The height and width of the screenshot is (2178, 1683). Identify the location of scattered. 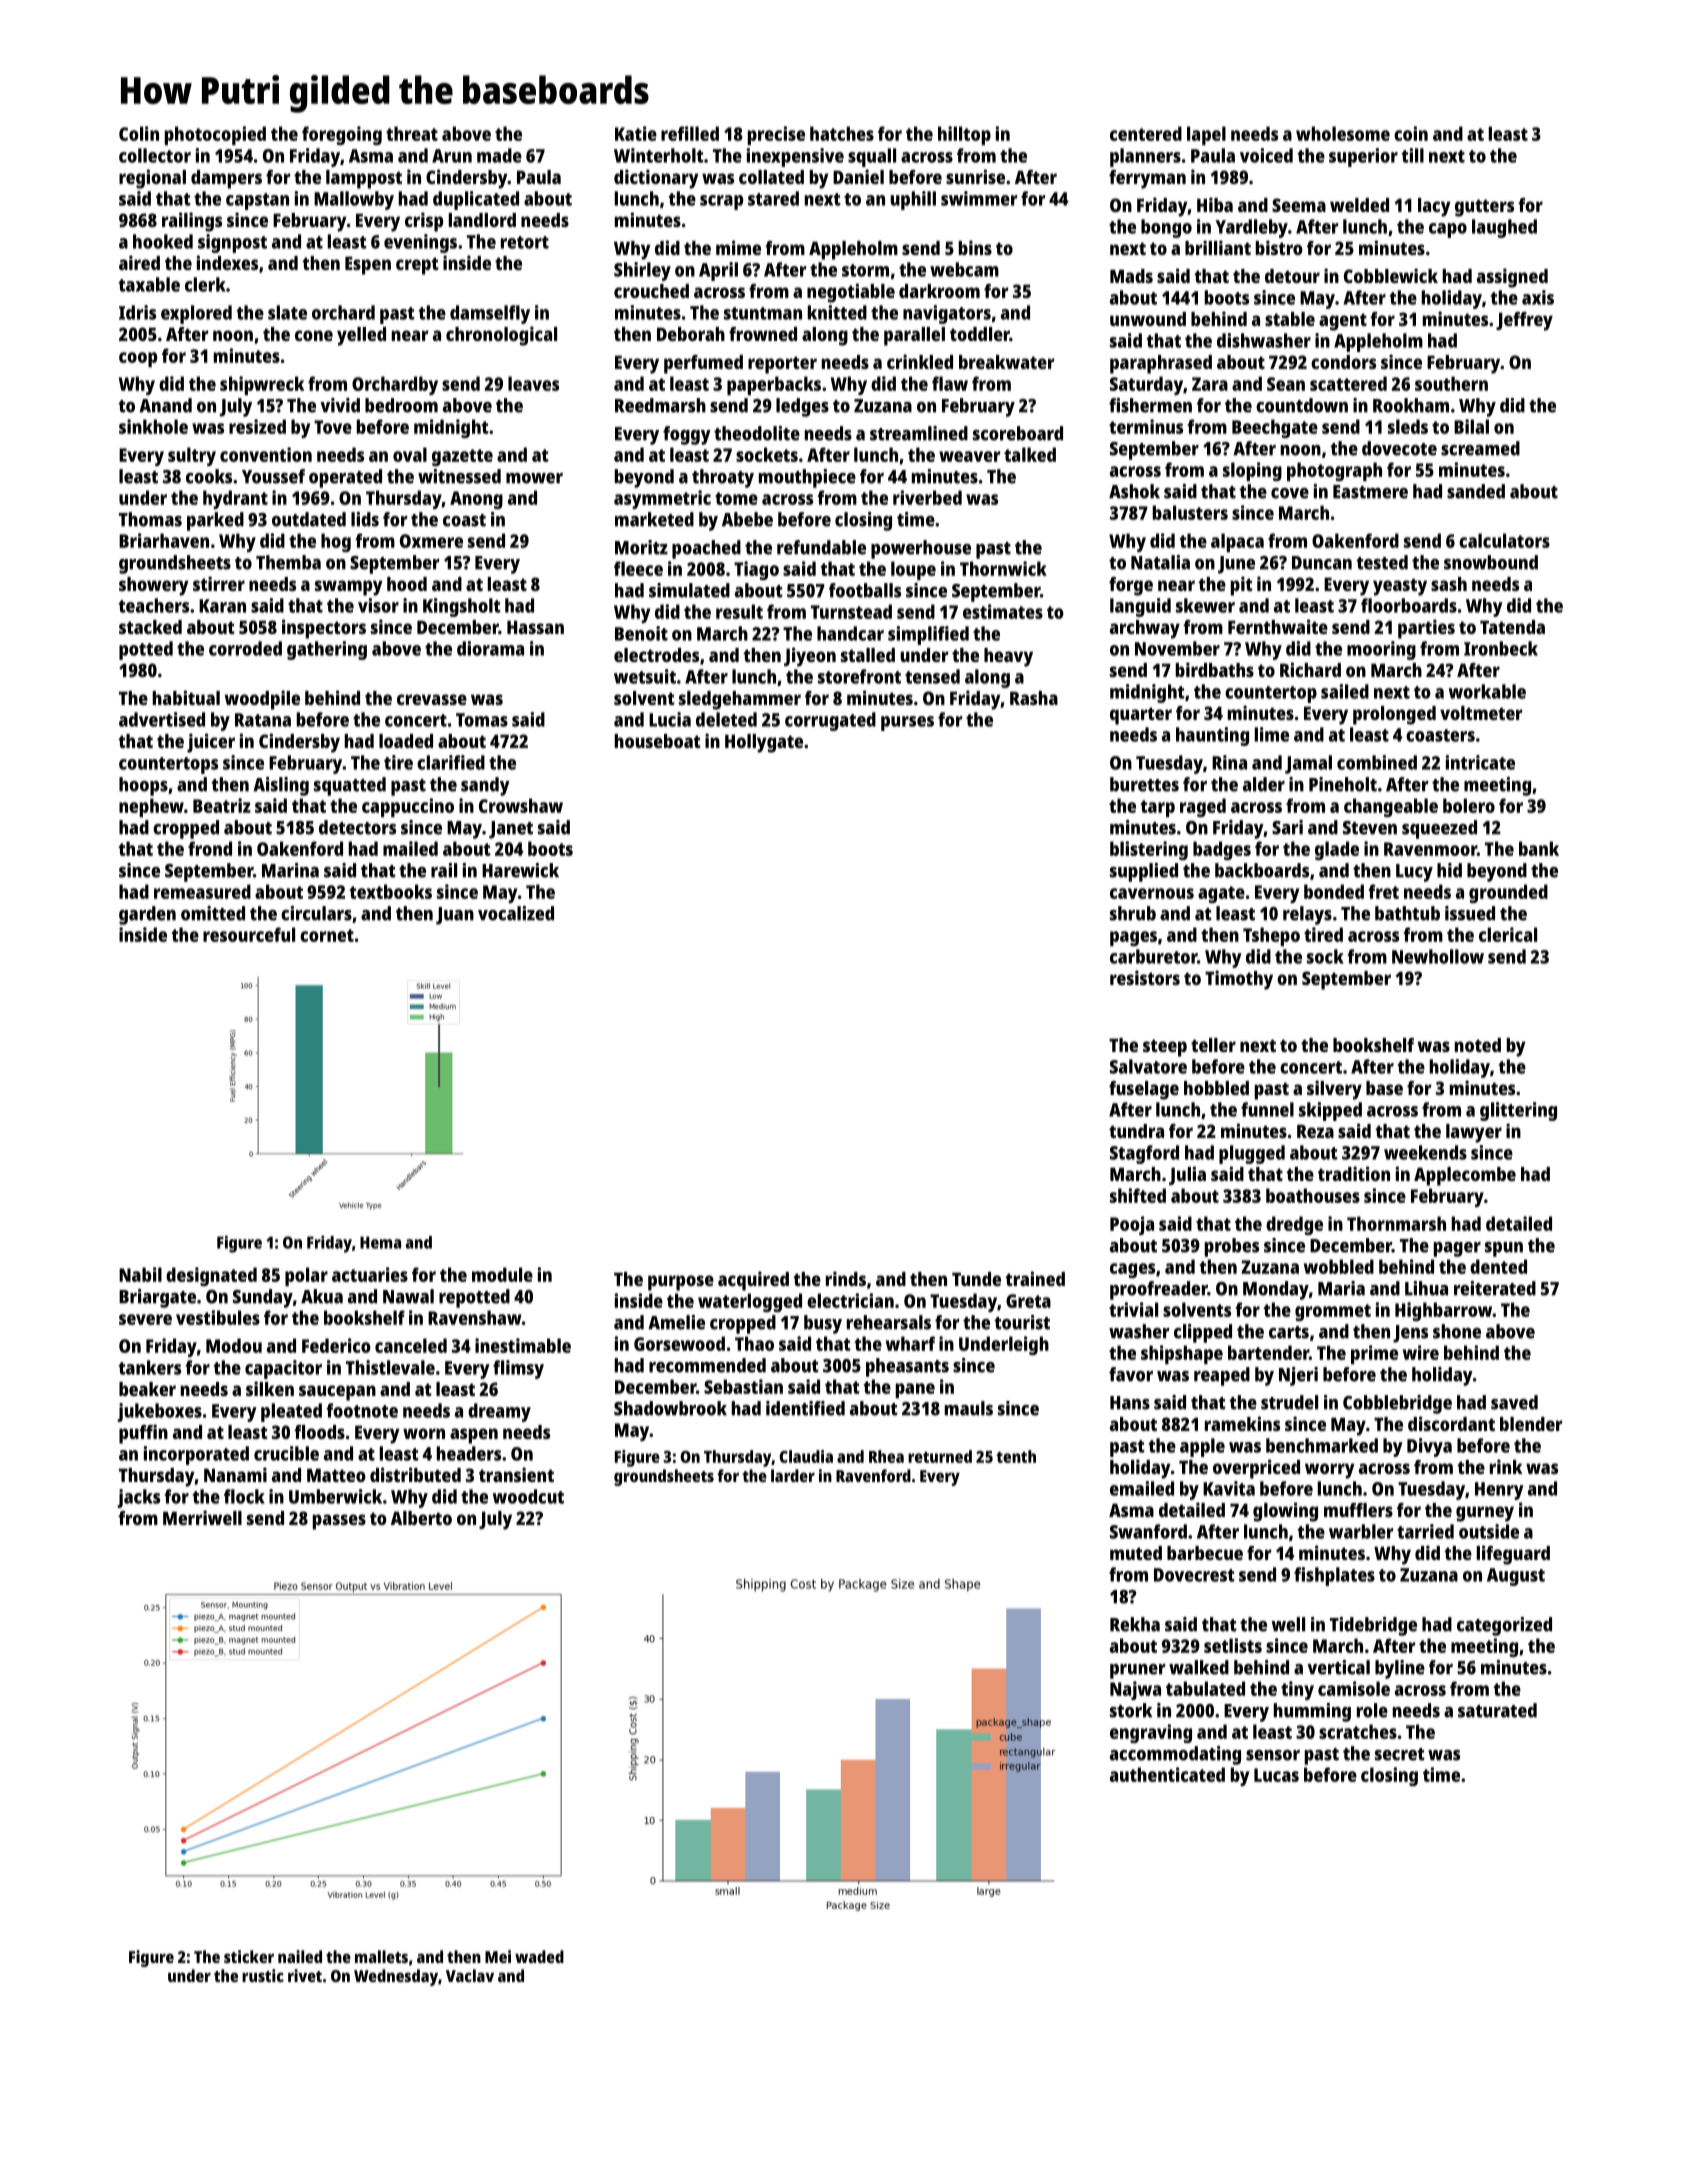
(1348, 383).
